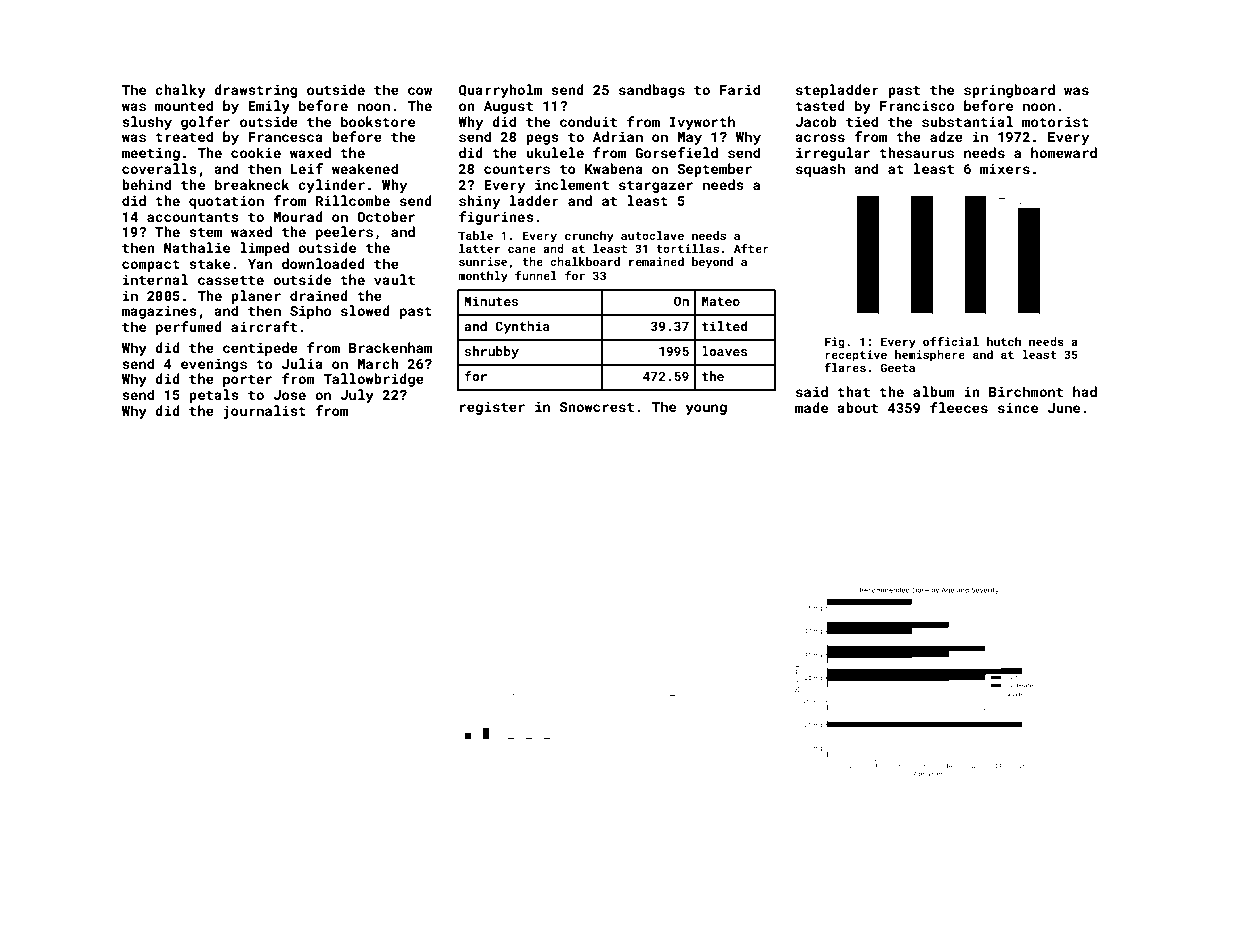 The width and height of the screenshot is (1233, 952). I want to click on After, so click(751, 248).
